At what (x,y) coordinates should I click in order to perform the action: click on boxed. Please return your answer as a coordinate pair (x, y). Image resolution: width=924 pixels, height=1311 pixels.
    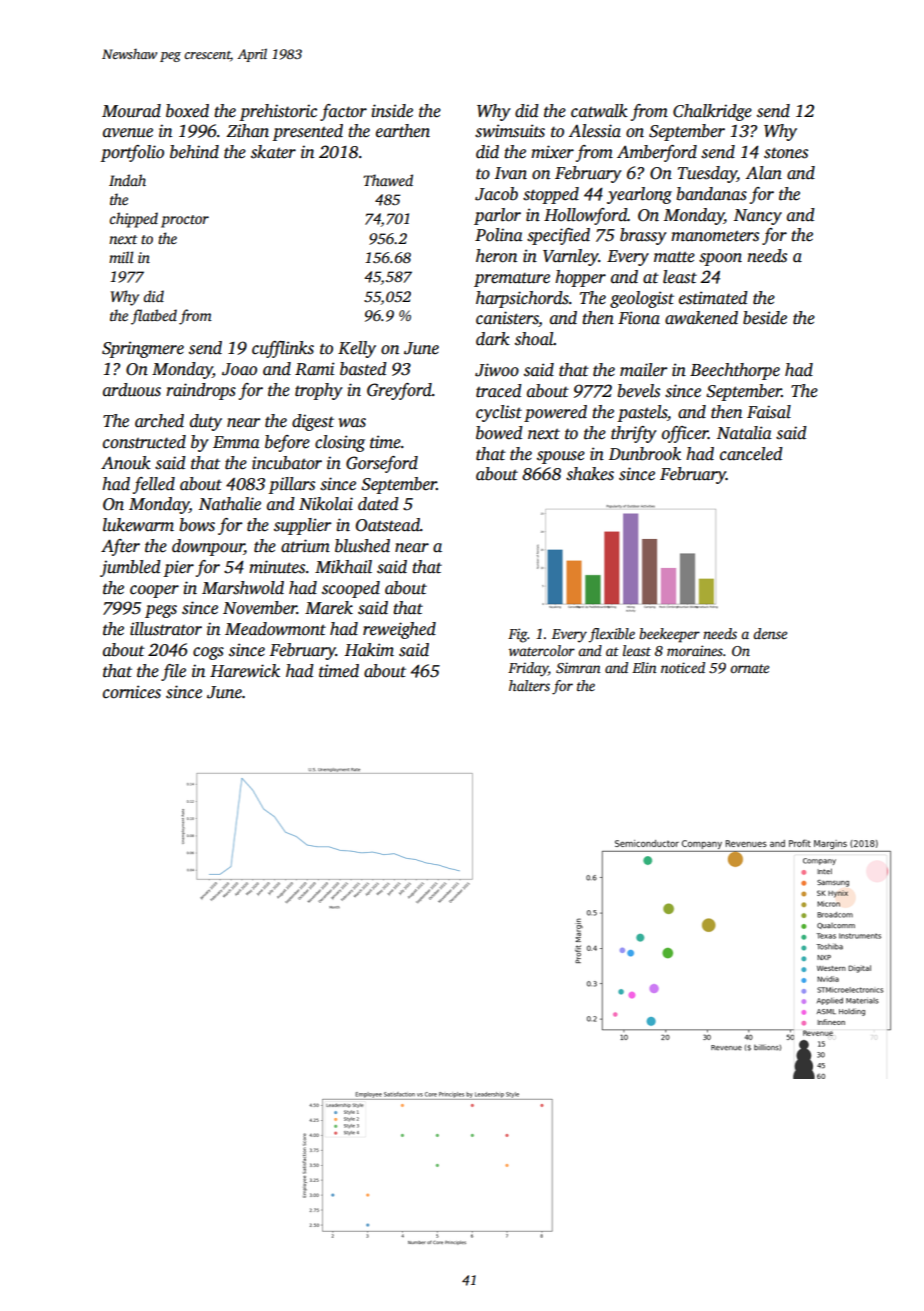
    Looking at the image, I should click on (187, 111).
